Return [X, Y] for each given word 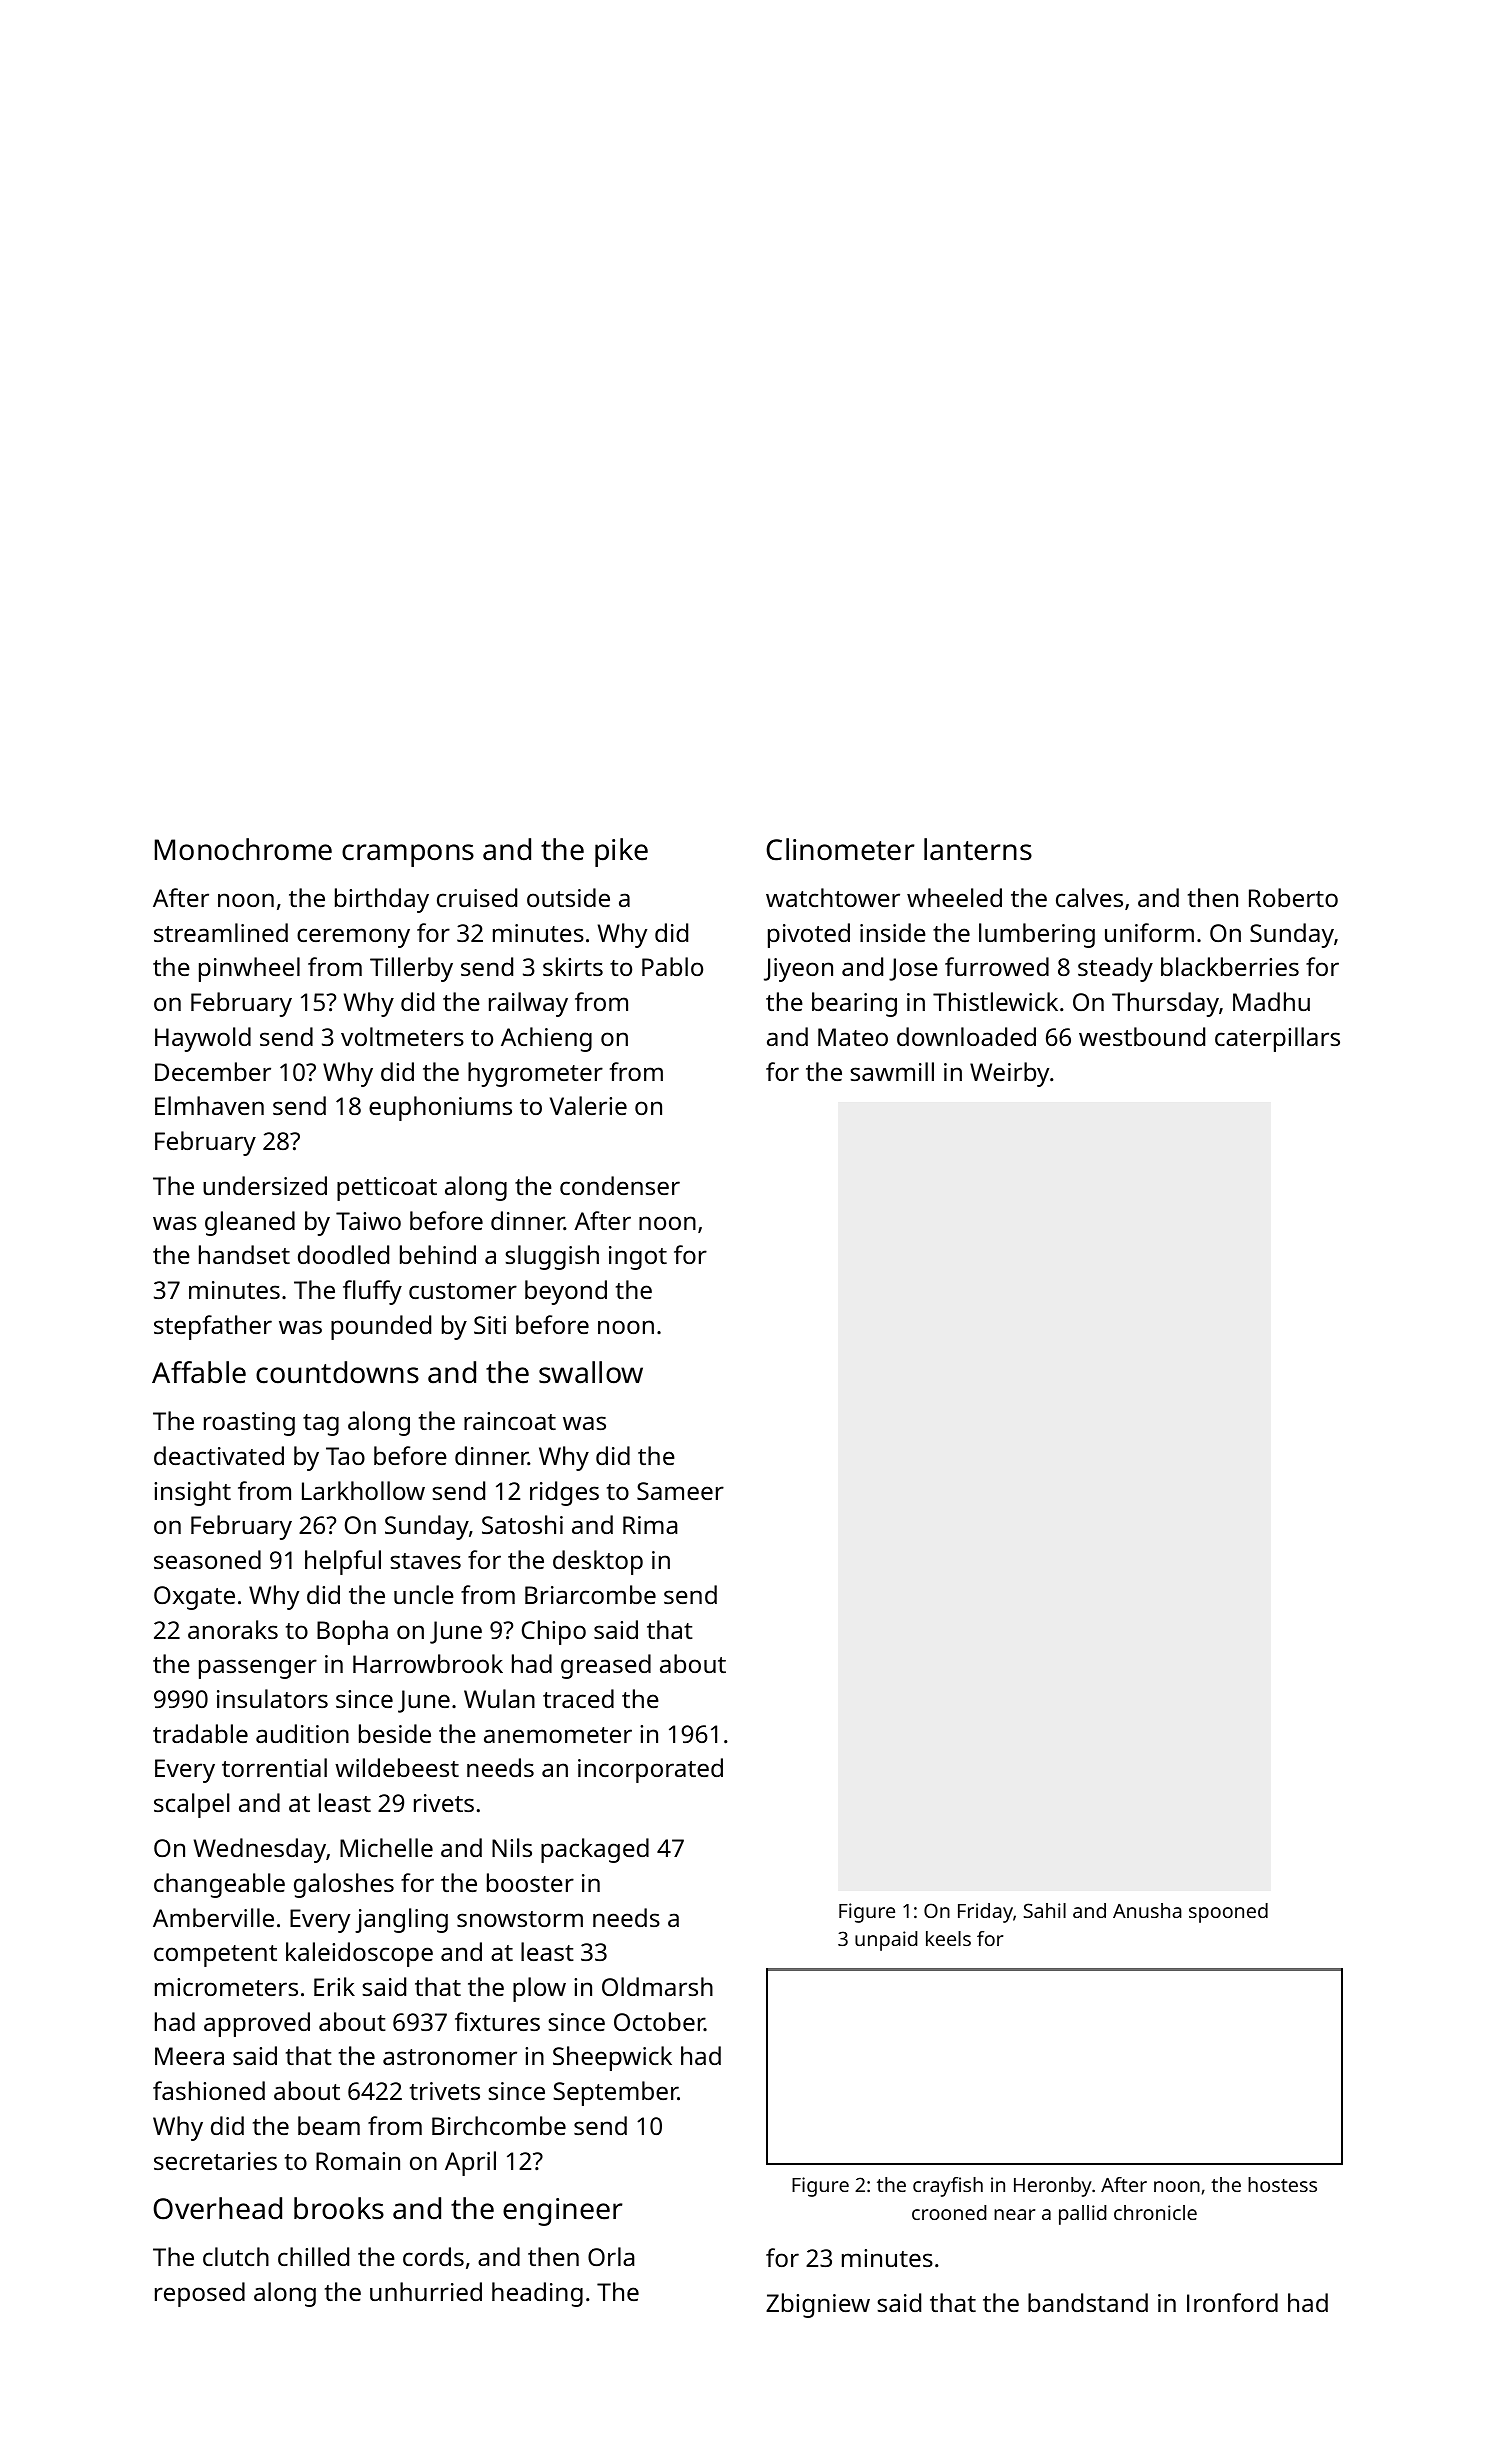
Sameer [680, 1491]
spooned [1228, 1913]
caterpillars [1277, 1039]
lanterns [978, 849]
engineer [563, 2212]
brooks [339, 2208]
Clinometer [840, 849]
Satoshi [522, 1524]
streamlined [221, 932]
